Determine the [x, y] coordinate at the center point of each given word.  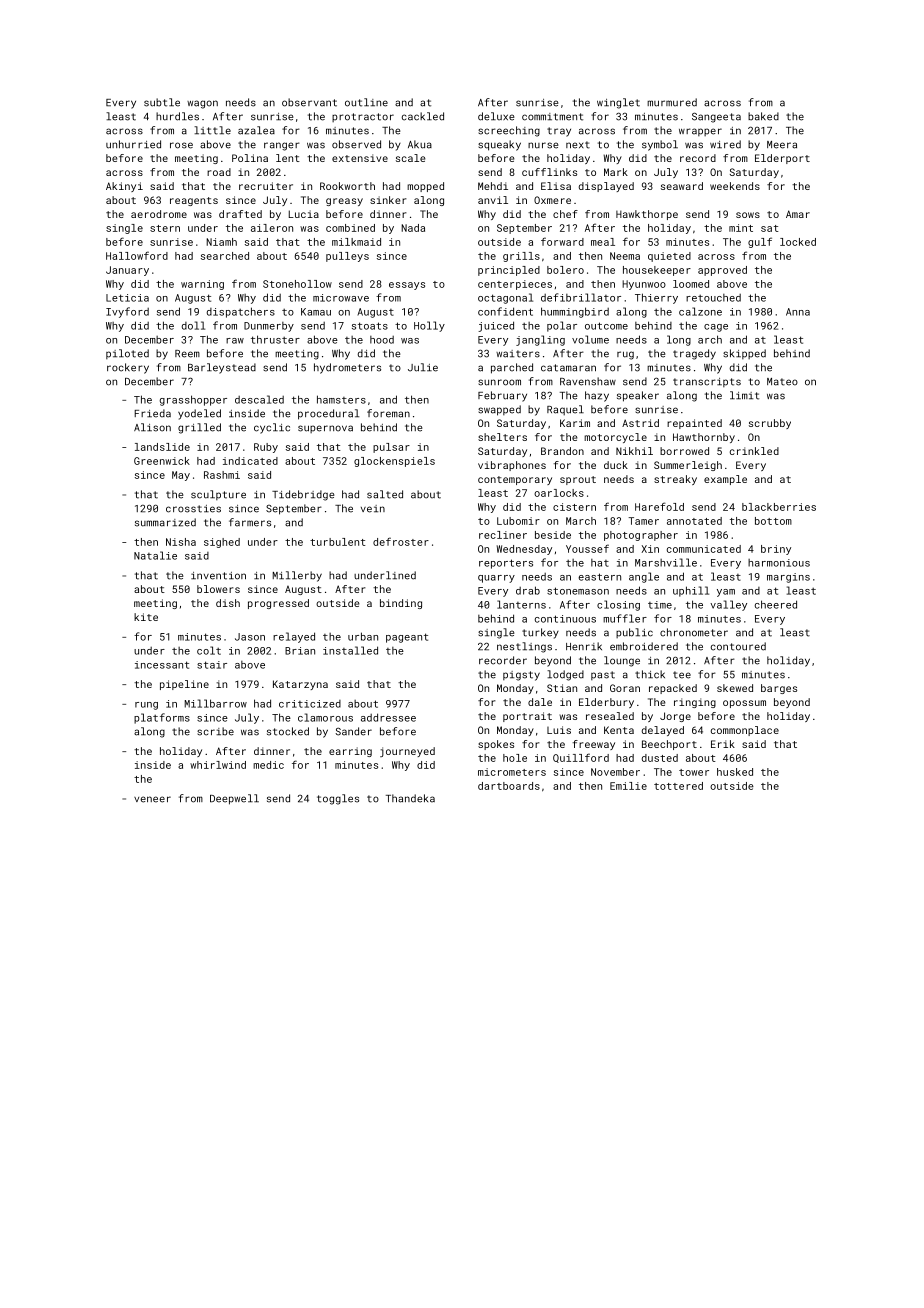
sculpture [218, 495]
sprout [578, 480]
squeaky [499, 145]
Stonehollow [297, 284]
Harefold [659, 506]
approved [722, 271]
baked [763, 116]
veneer [152, 799]
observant [309, 102]
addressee [388, 717]
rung [146, 706]
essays [407, 286]
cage [716, 328]
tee [682, 675]
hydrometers [347, 368]
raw [235, 341]
